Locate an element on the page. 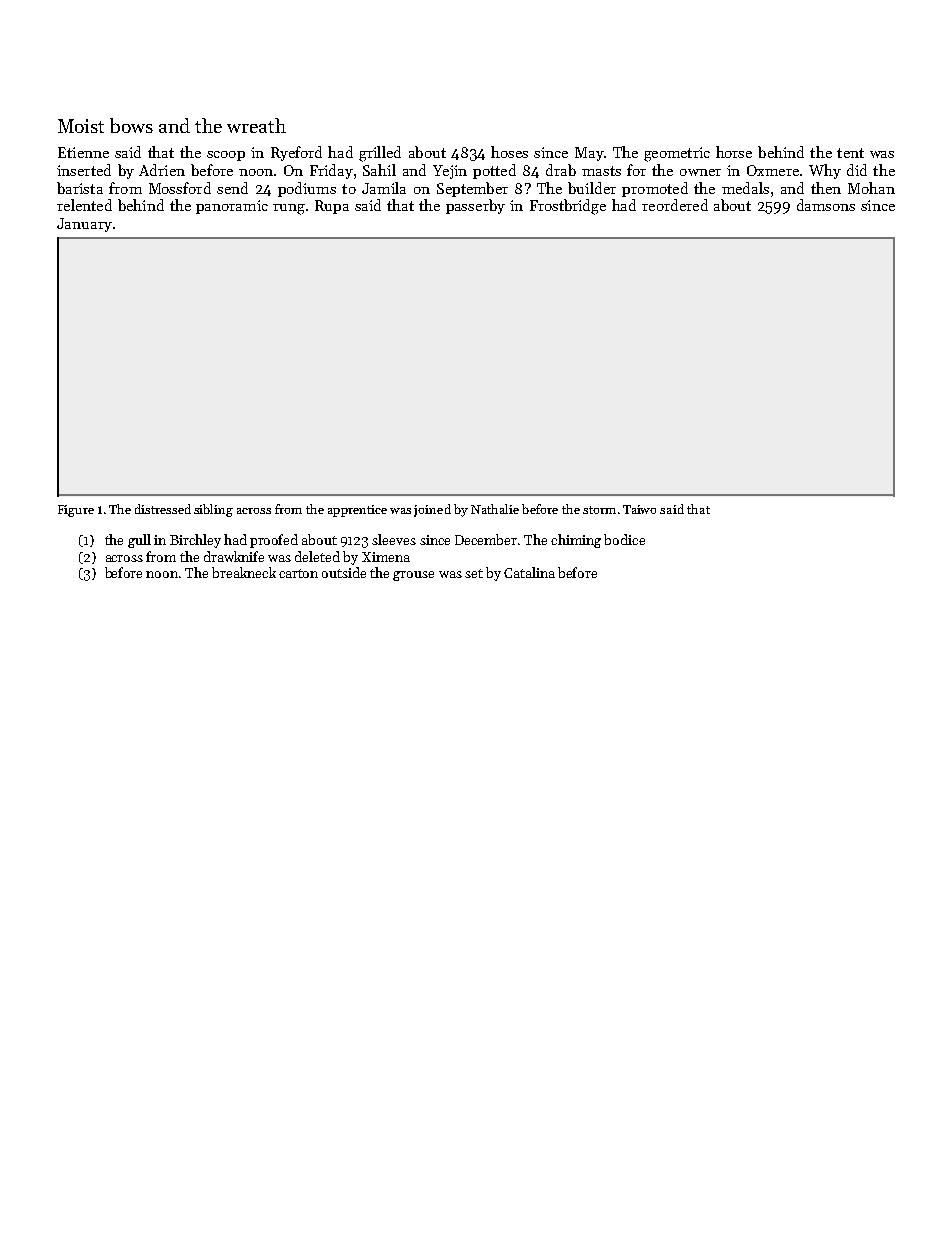 The image size is (952, 1233). January is located at coordinates (84, 225).
